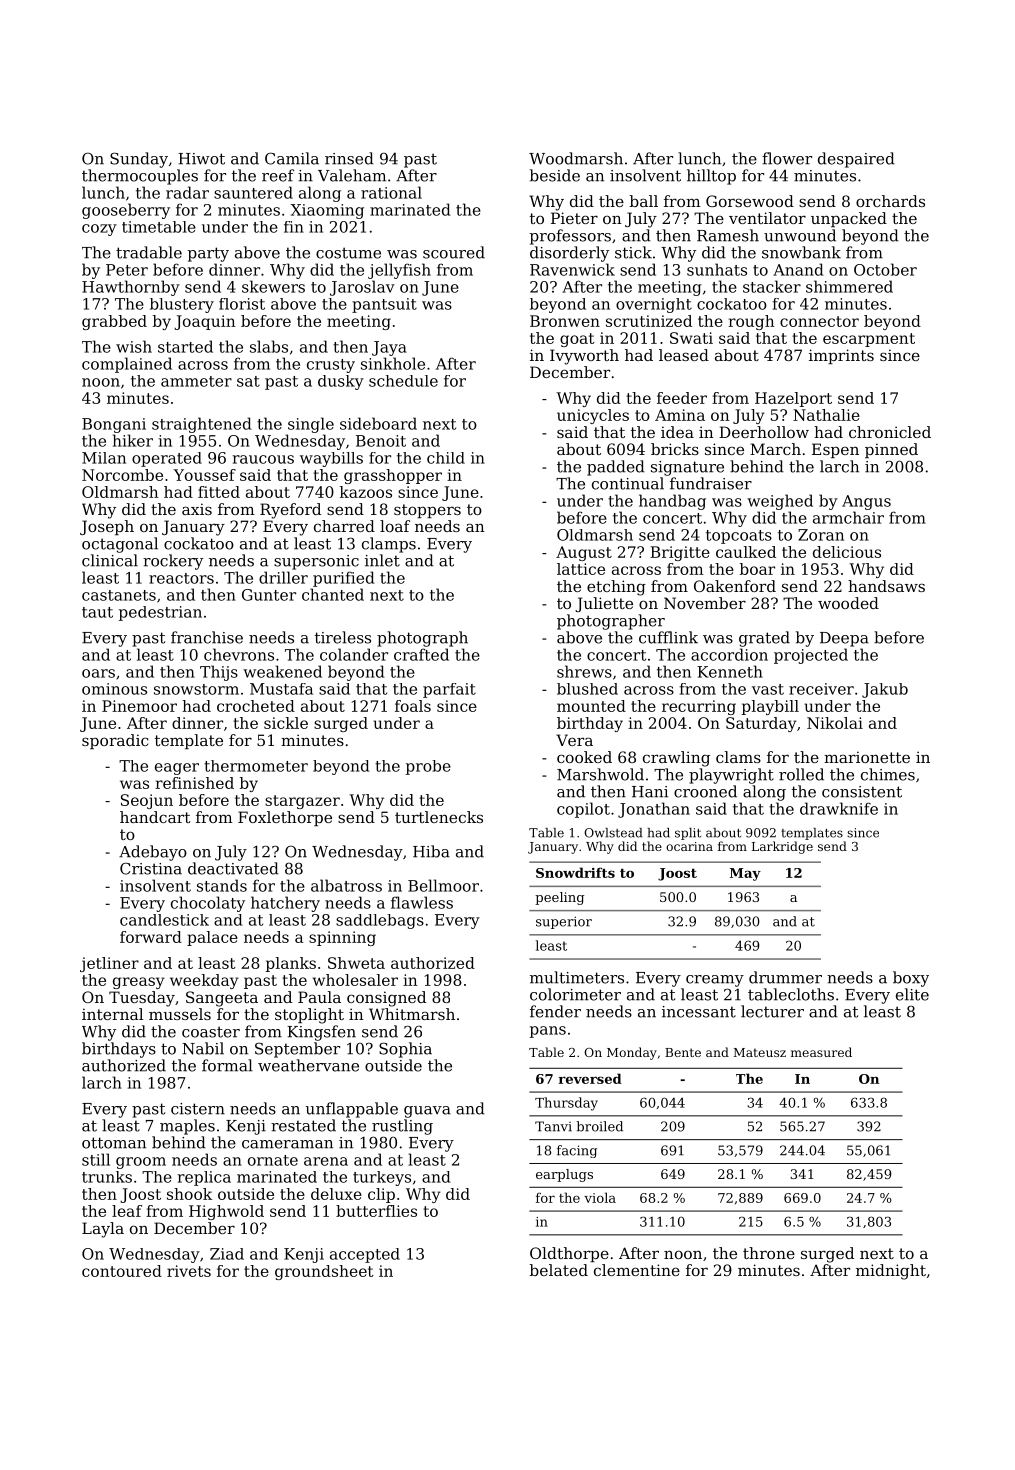 This image has height=1470, width=1015. I want to click on sickle, so click(286, 723).
